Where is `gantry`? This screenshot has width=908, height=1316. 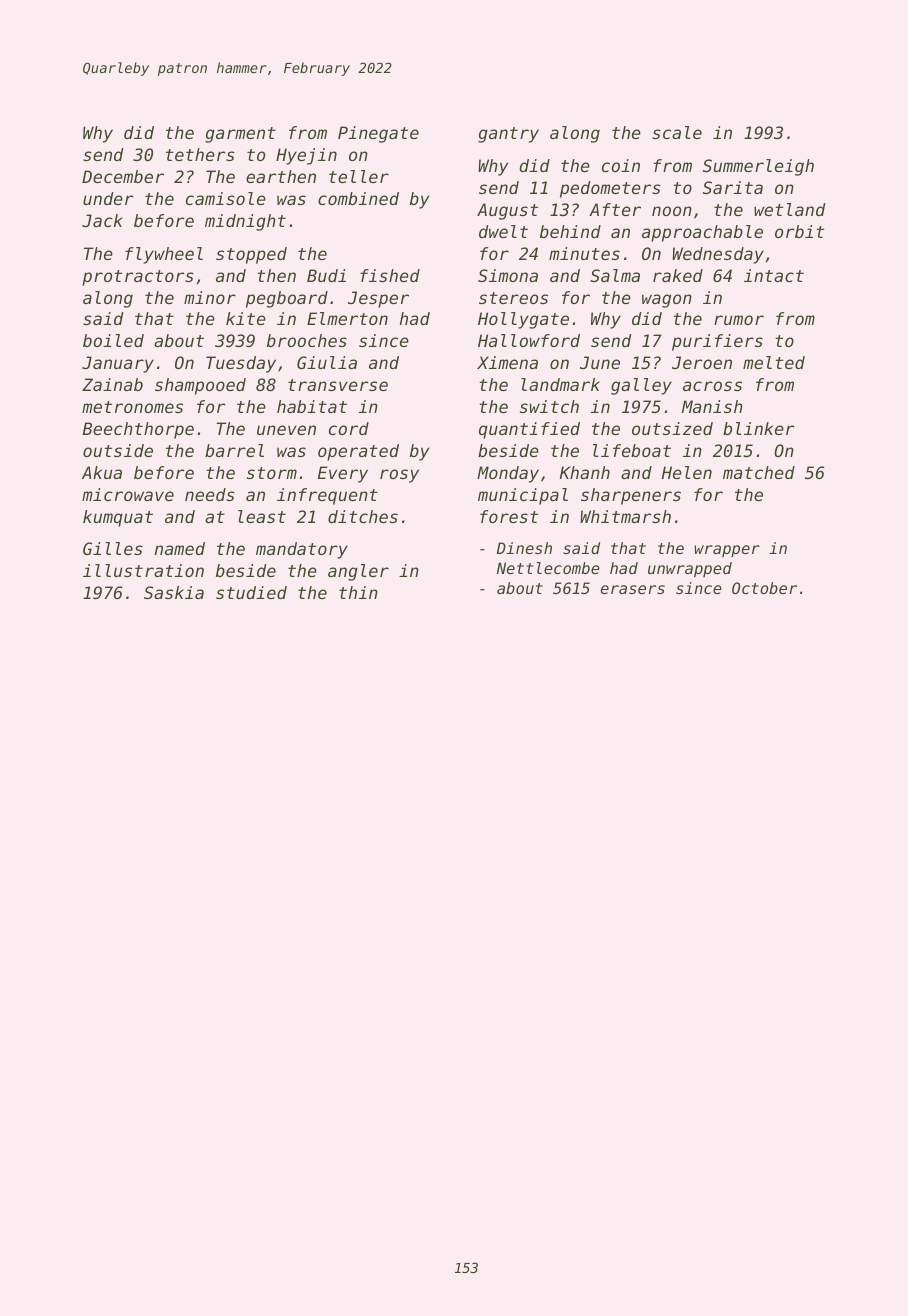
gantry is located at coordinates (508, 135).
